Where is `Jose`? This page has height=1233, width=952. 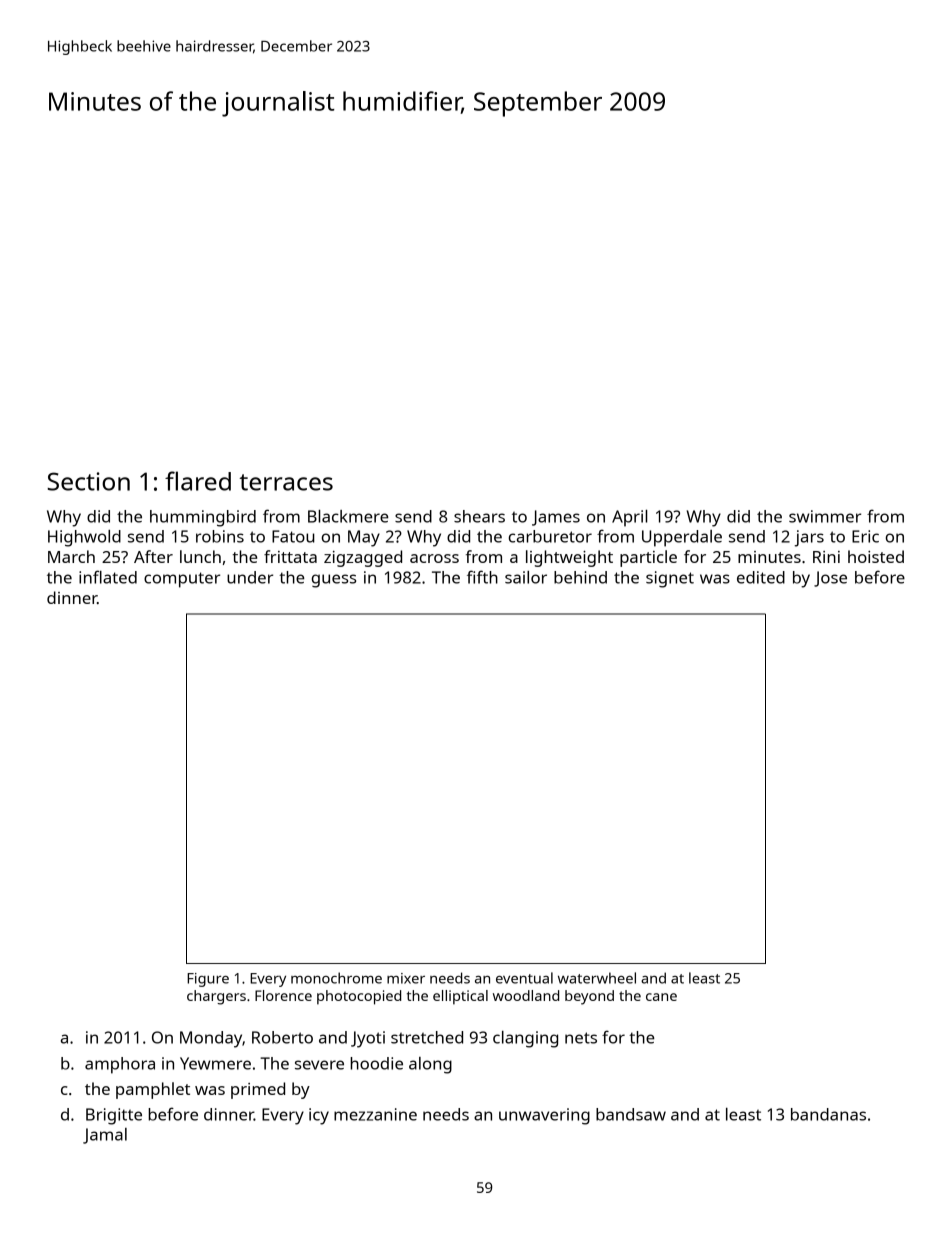 Jose is located at coordinates (830, 579).
